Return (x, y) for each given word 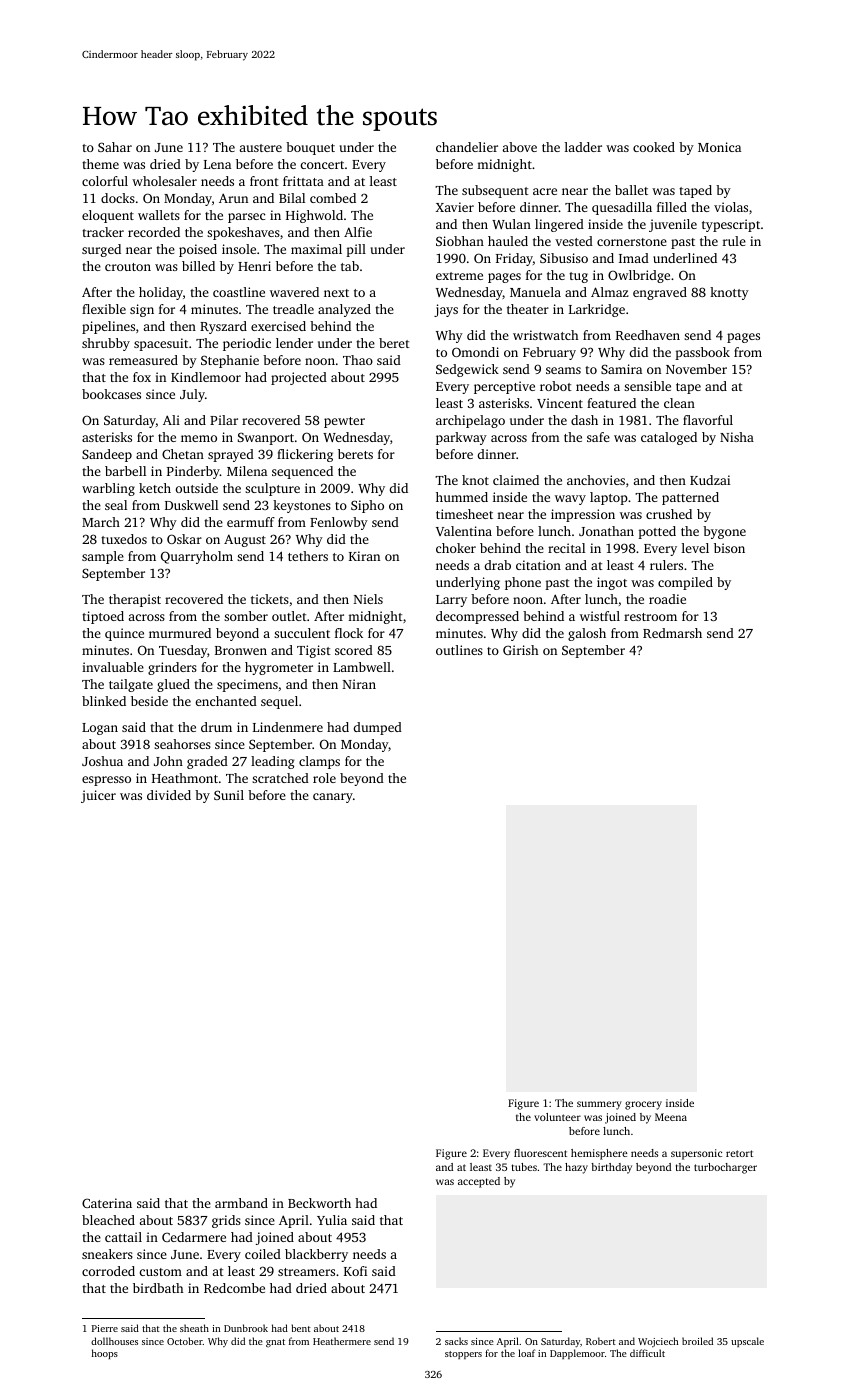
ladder (583, 147)
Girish (520, 650)
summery (599, 1105)
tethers (308, 556)
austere (261, 148)
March (101, 522)
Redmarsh (672, 633)
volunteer (557, 1117)
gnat (275, 1343)
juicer (98, 796)
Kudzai (710, 480)
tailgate (131, 685)
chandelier (467, 147)
